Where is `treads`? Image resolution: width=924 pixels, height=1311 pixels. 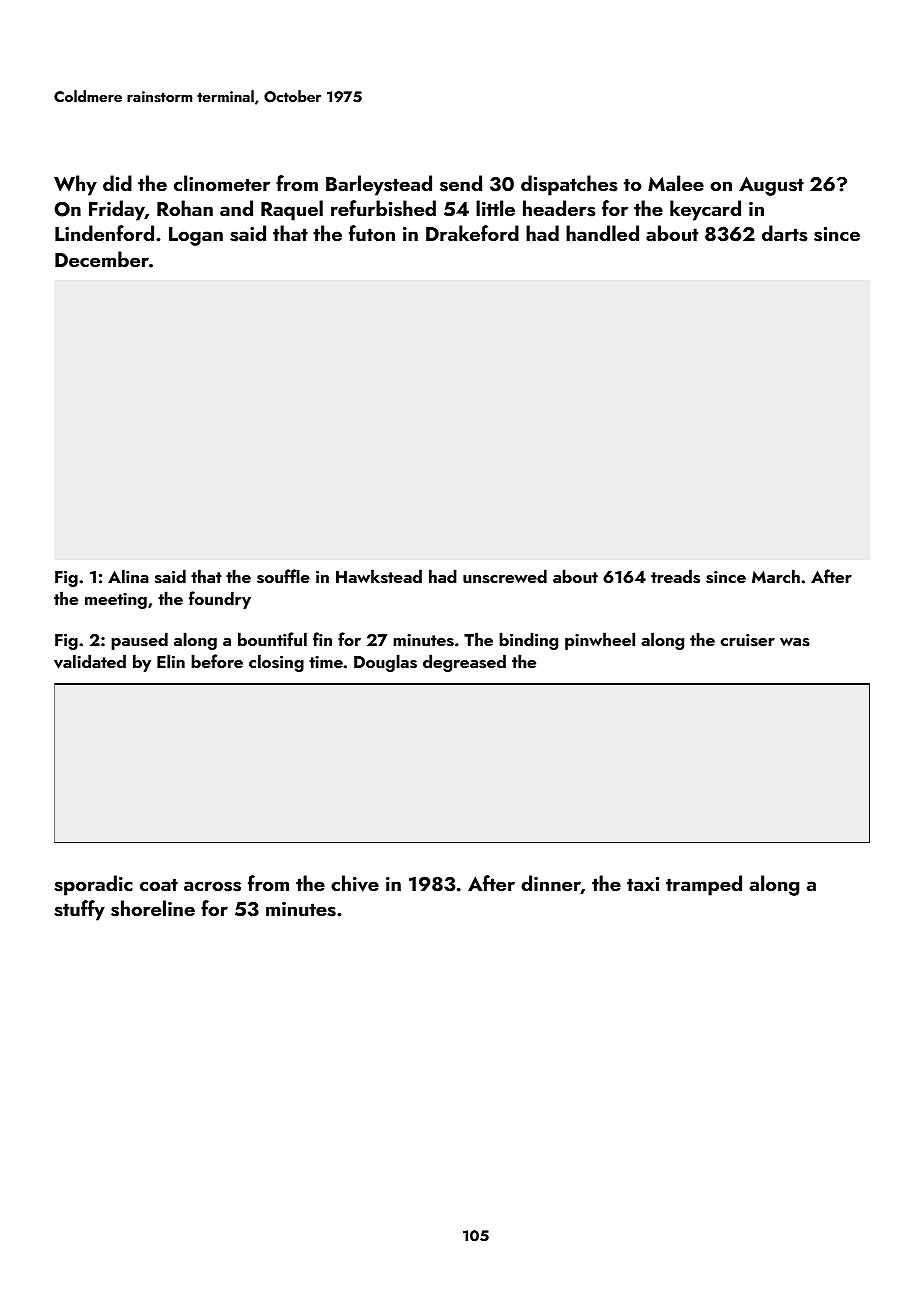
treads is located at coordinates (675, 576).
